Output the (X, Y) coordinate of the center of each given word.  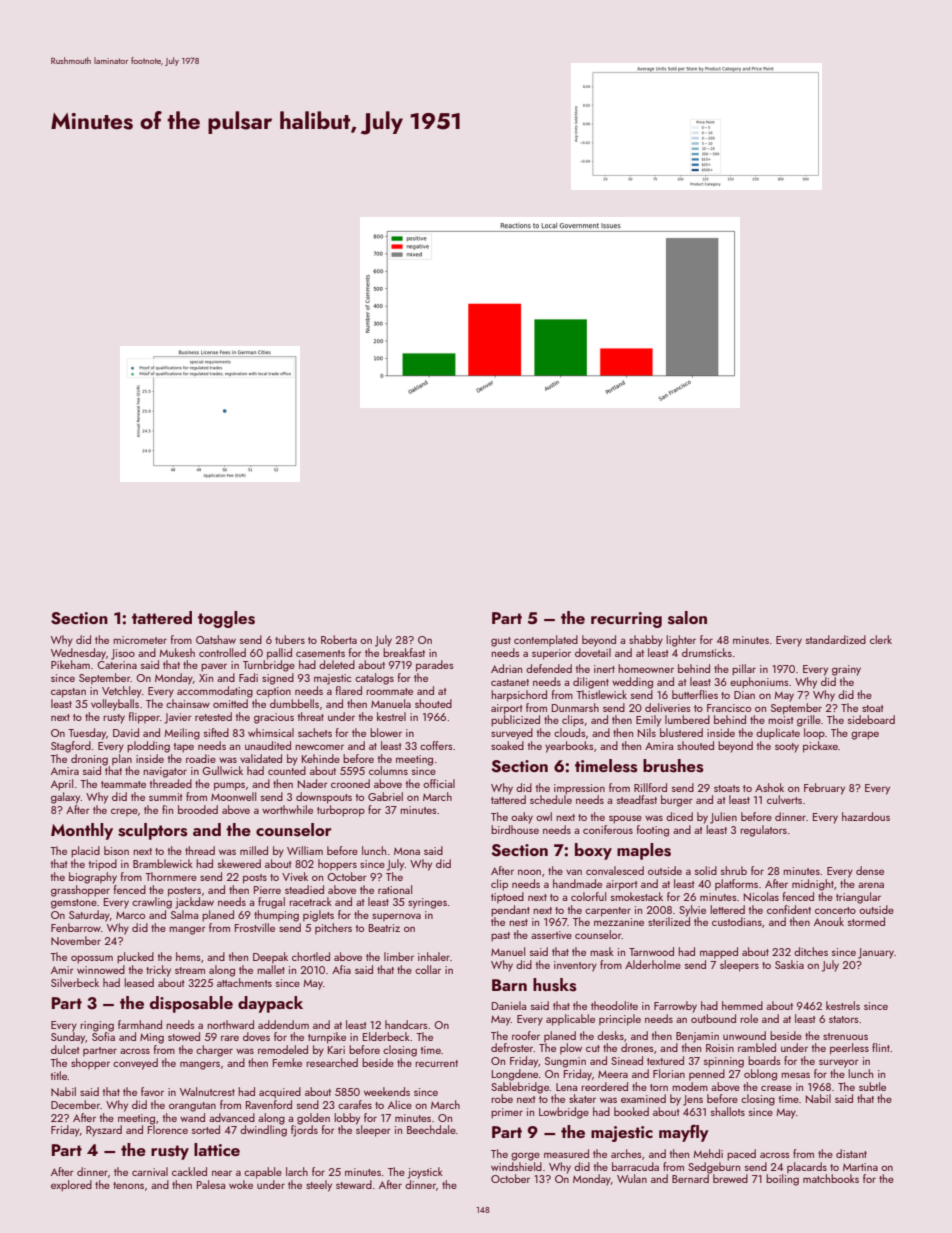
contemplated (546, 640)
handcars (406, 1024)
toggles (226, 619)
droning (89, 760)
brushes (673, 766)
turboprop (341, 811)
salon (687, 618)
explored (71, 1186)
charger (214, 1051)
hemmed (742, 1005)
